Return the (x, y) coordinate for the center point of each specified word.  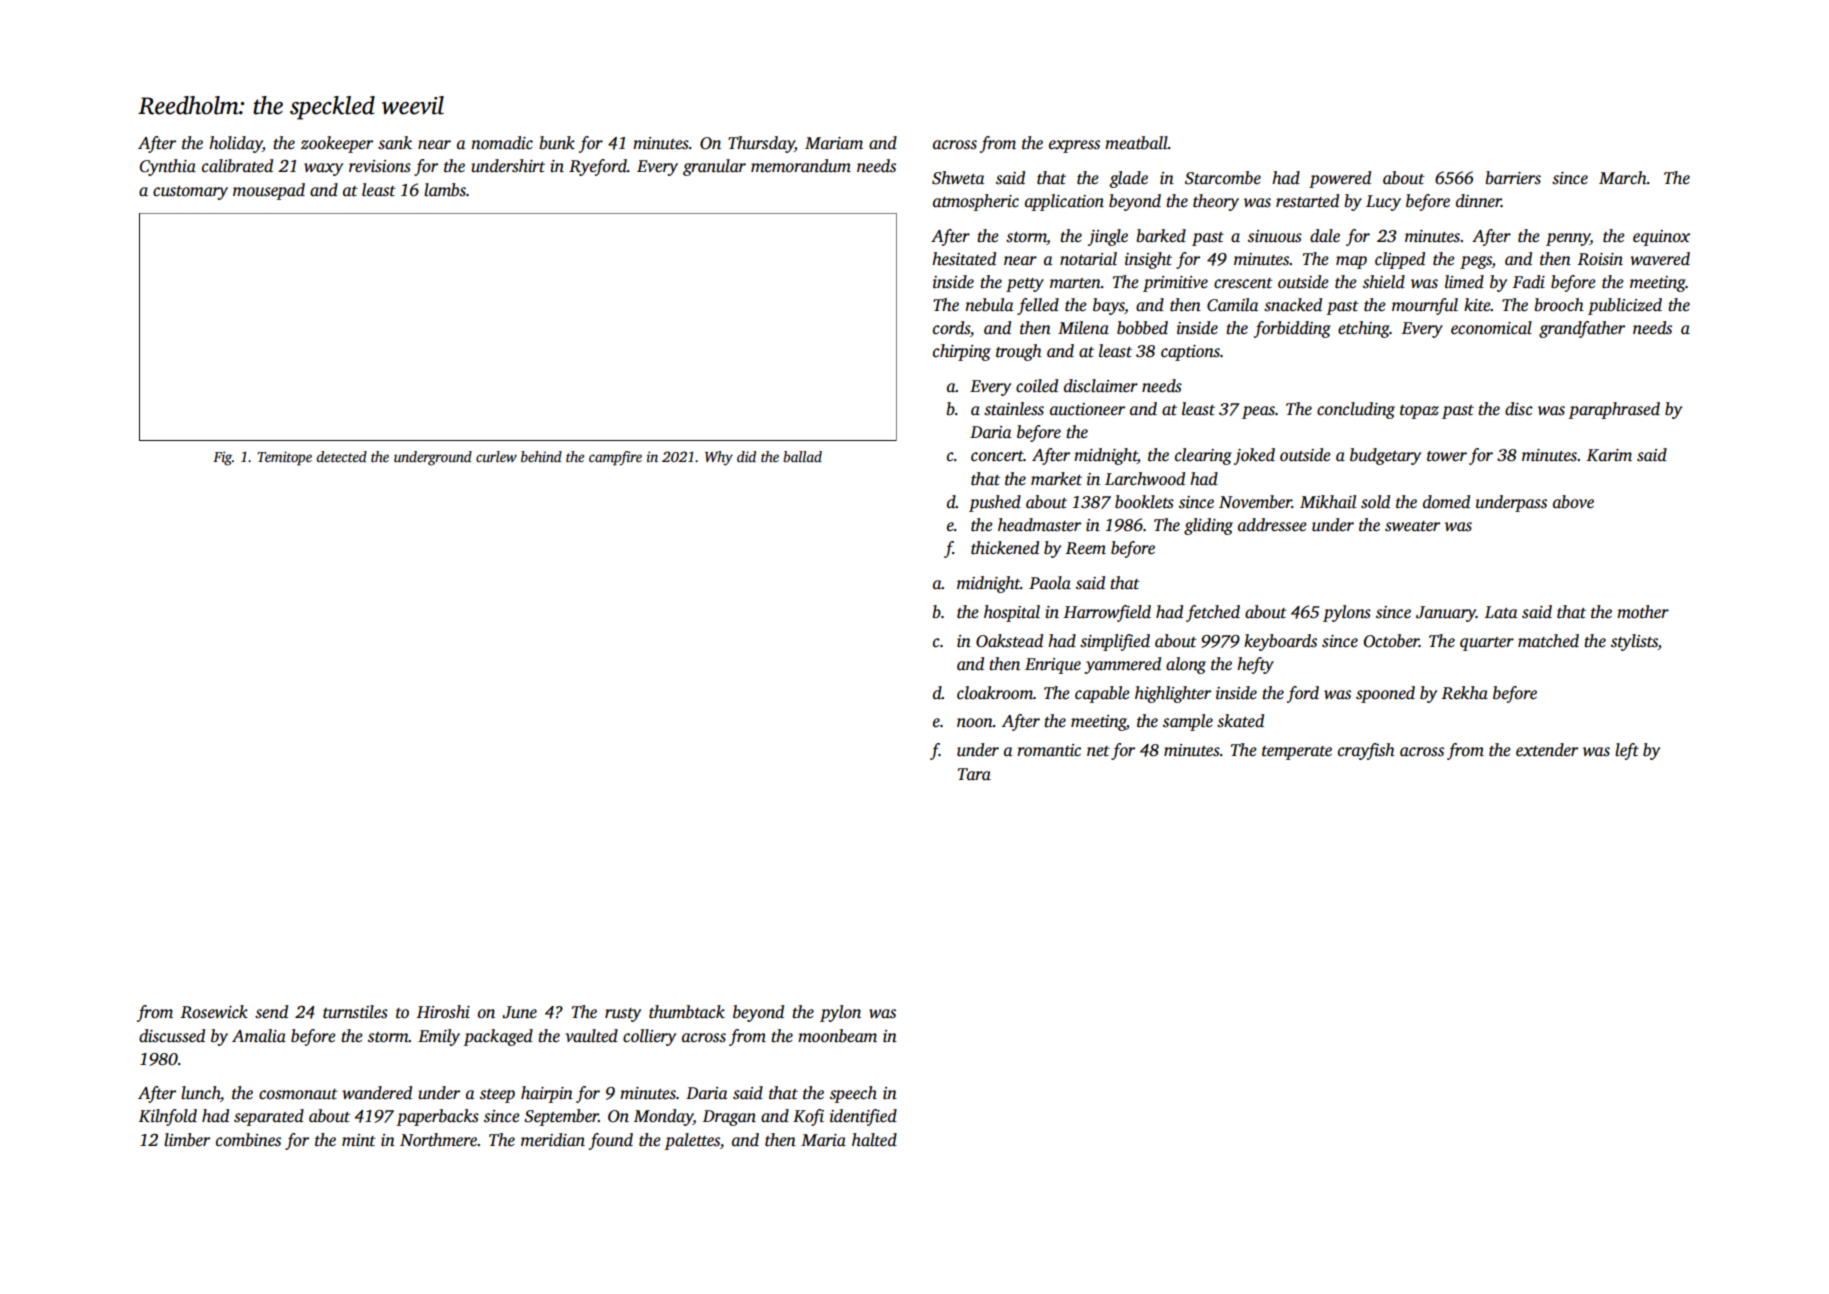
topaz (1419, 412)
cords (951, 328)
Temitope (284, 458)
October (1391, 641)
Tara (974, 774)
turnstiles (355, 1012)
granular (714, 167)
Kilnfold (168, 1117)
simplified (1115, 642)
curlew (496, 456)
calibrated (237, 166)
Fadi (1529, 281)
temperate (1297, 753)
